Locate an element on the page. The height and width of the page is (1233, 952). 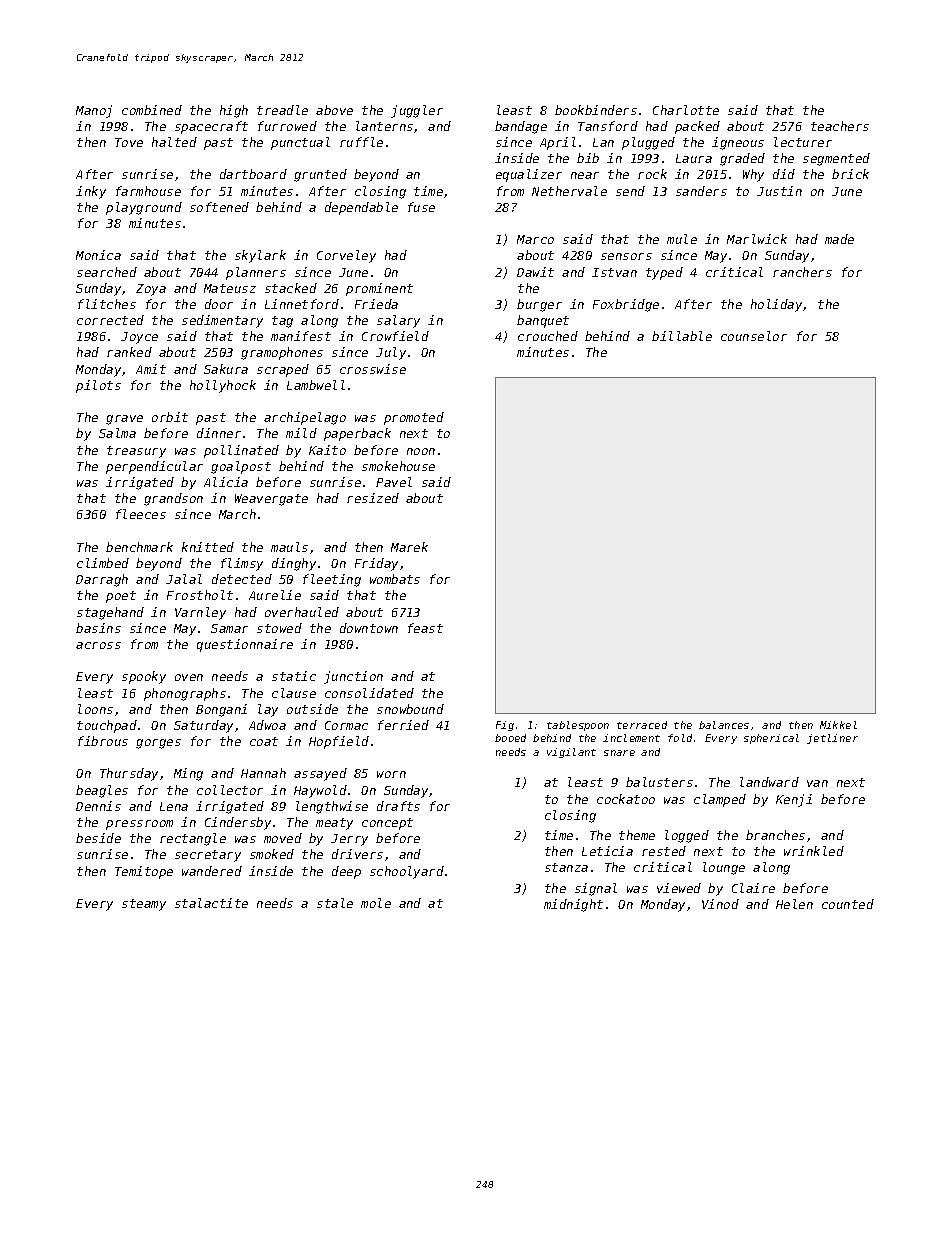
ranchers is located at coordinates (802, 272).
